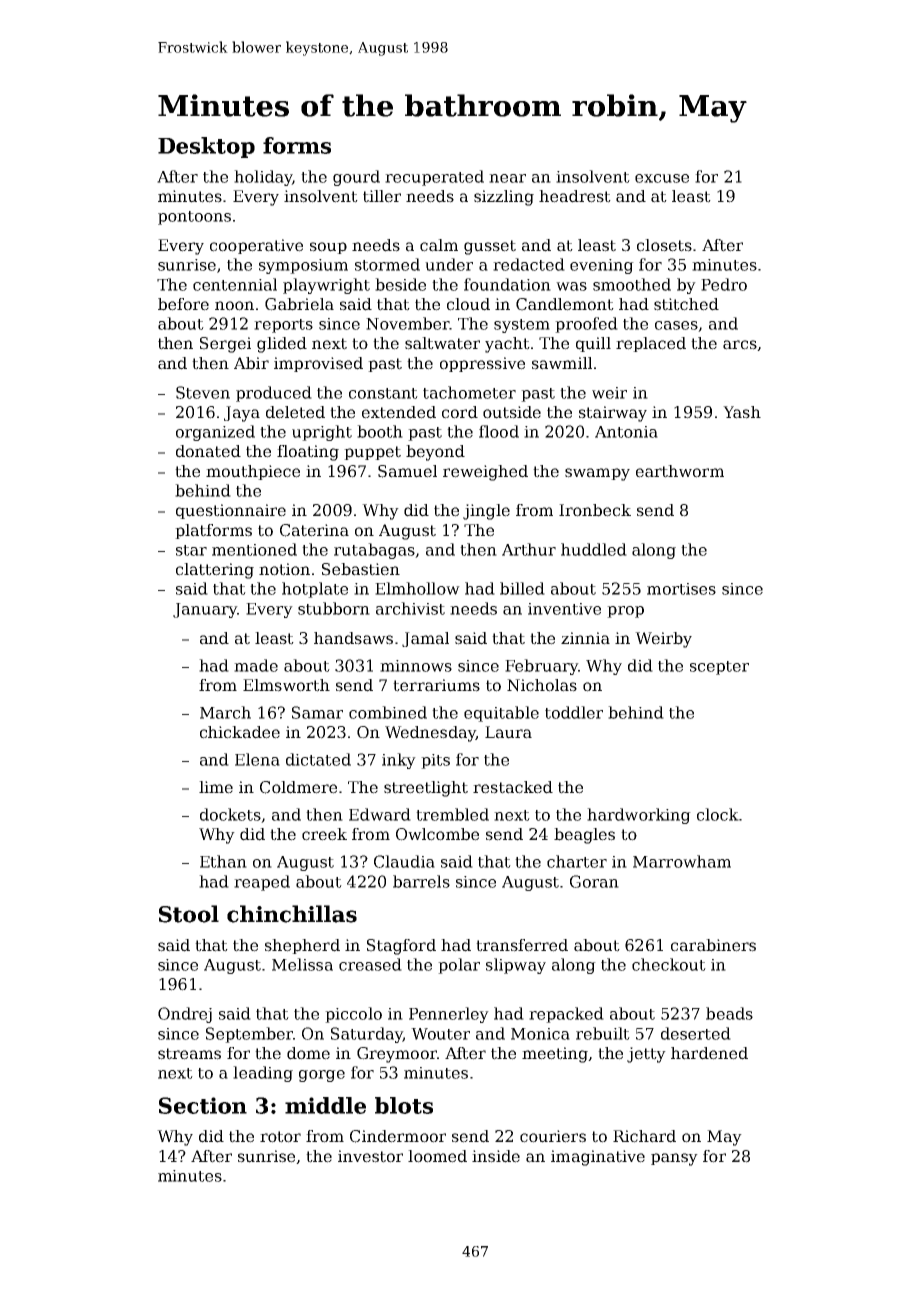  I want to click on near, so click(507, 178).
